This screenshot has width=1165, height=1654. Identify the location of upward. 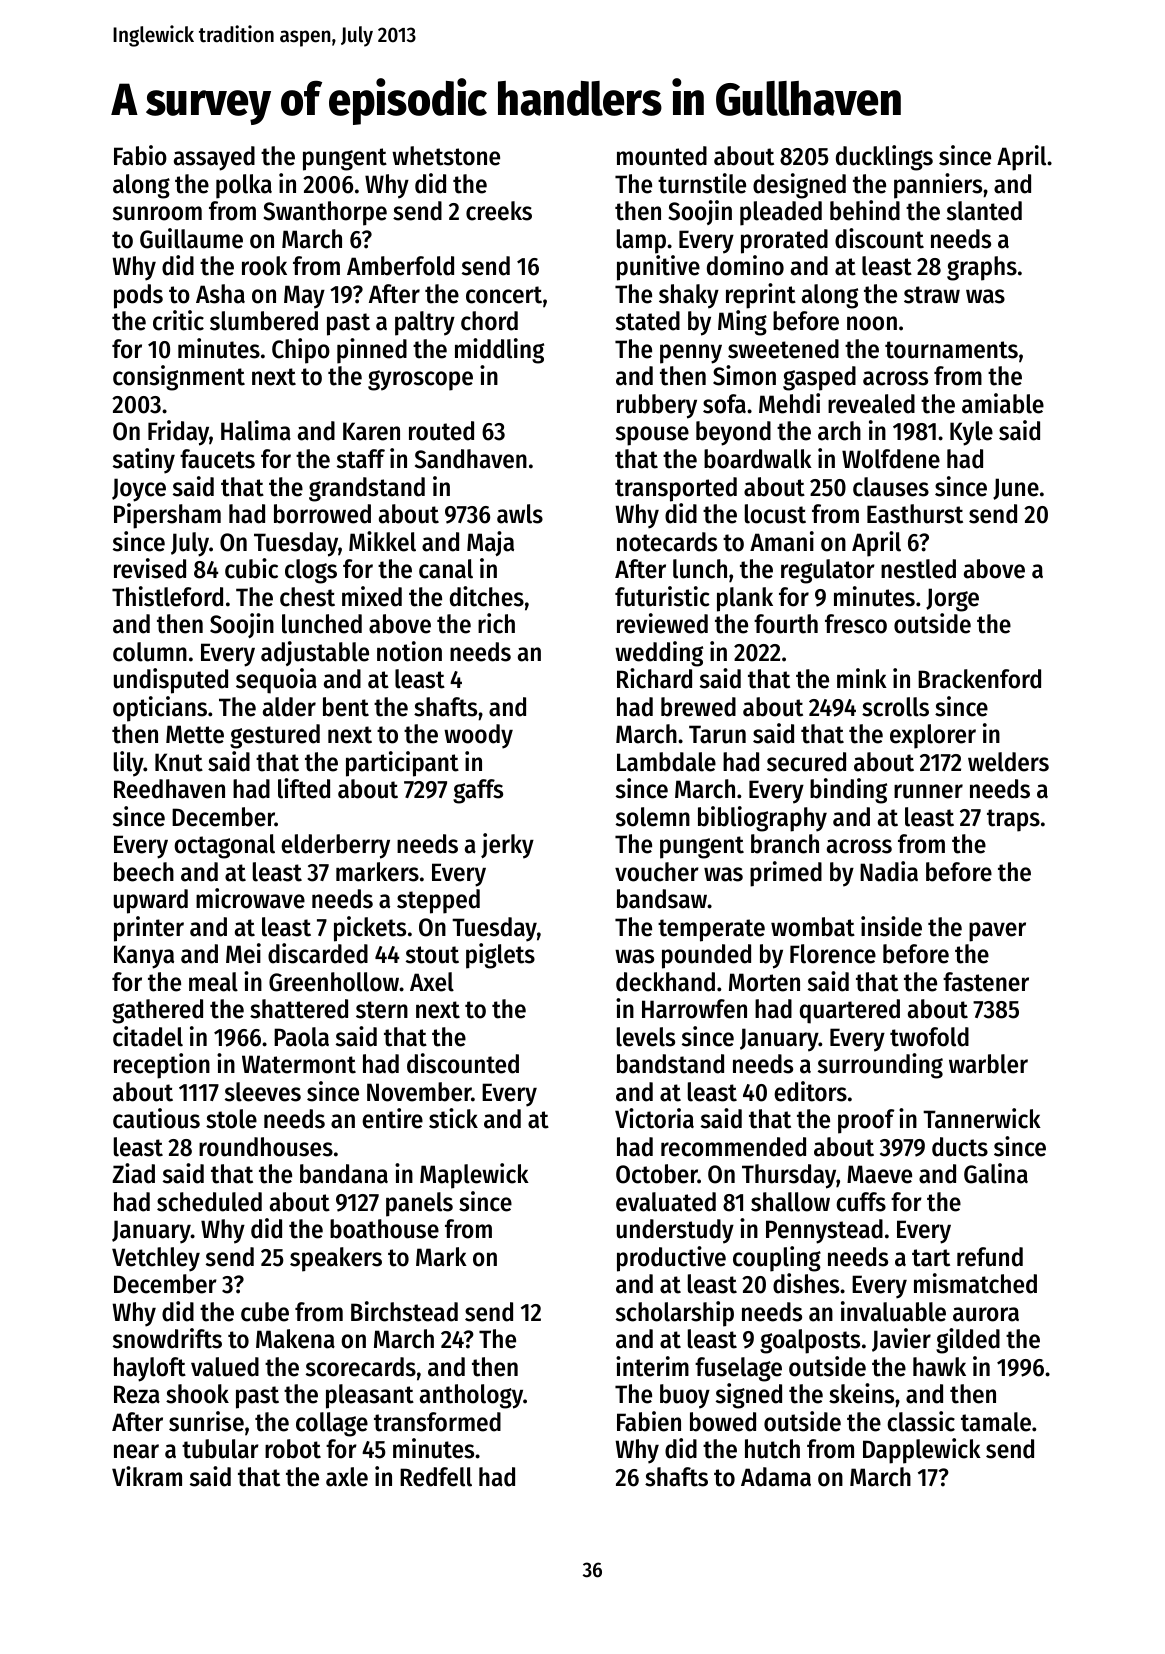
(151, 901).
